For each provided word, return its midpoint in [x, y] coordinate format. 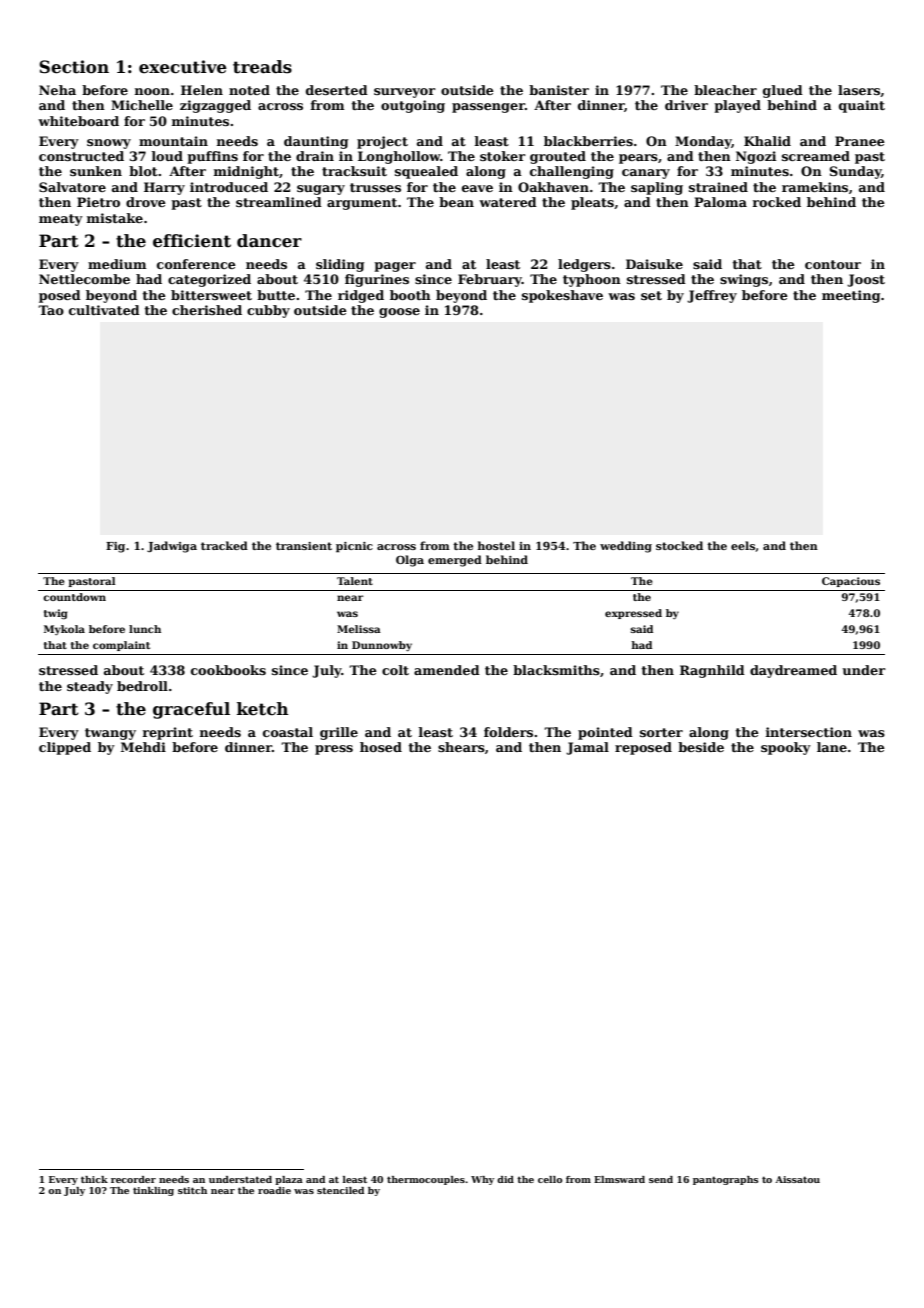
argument [362, 204]
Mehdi [143, 747]
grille [339, 733]
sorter [661, 732]
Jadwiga [172, 547]
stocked [679, 545]
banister [559, 90]
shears [461, 747]
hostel [496, 545]
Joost [866, 280]
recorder [133, 1179]
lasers [859, 90]
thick [94, 1179]
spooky [786, 748]
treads [262, 67]
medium [117, 264]
